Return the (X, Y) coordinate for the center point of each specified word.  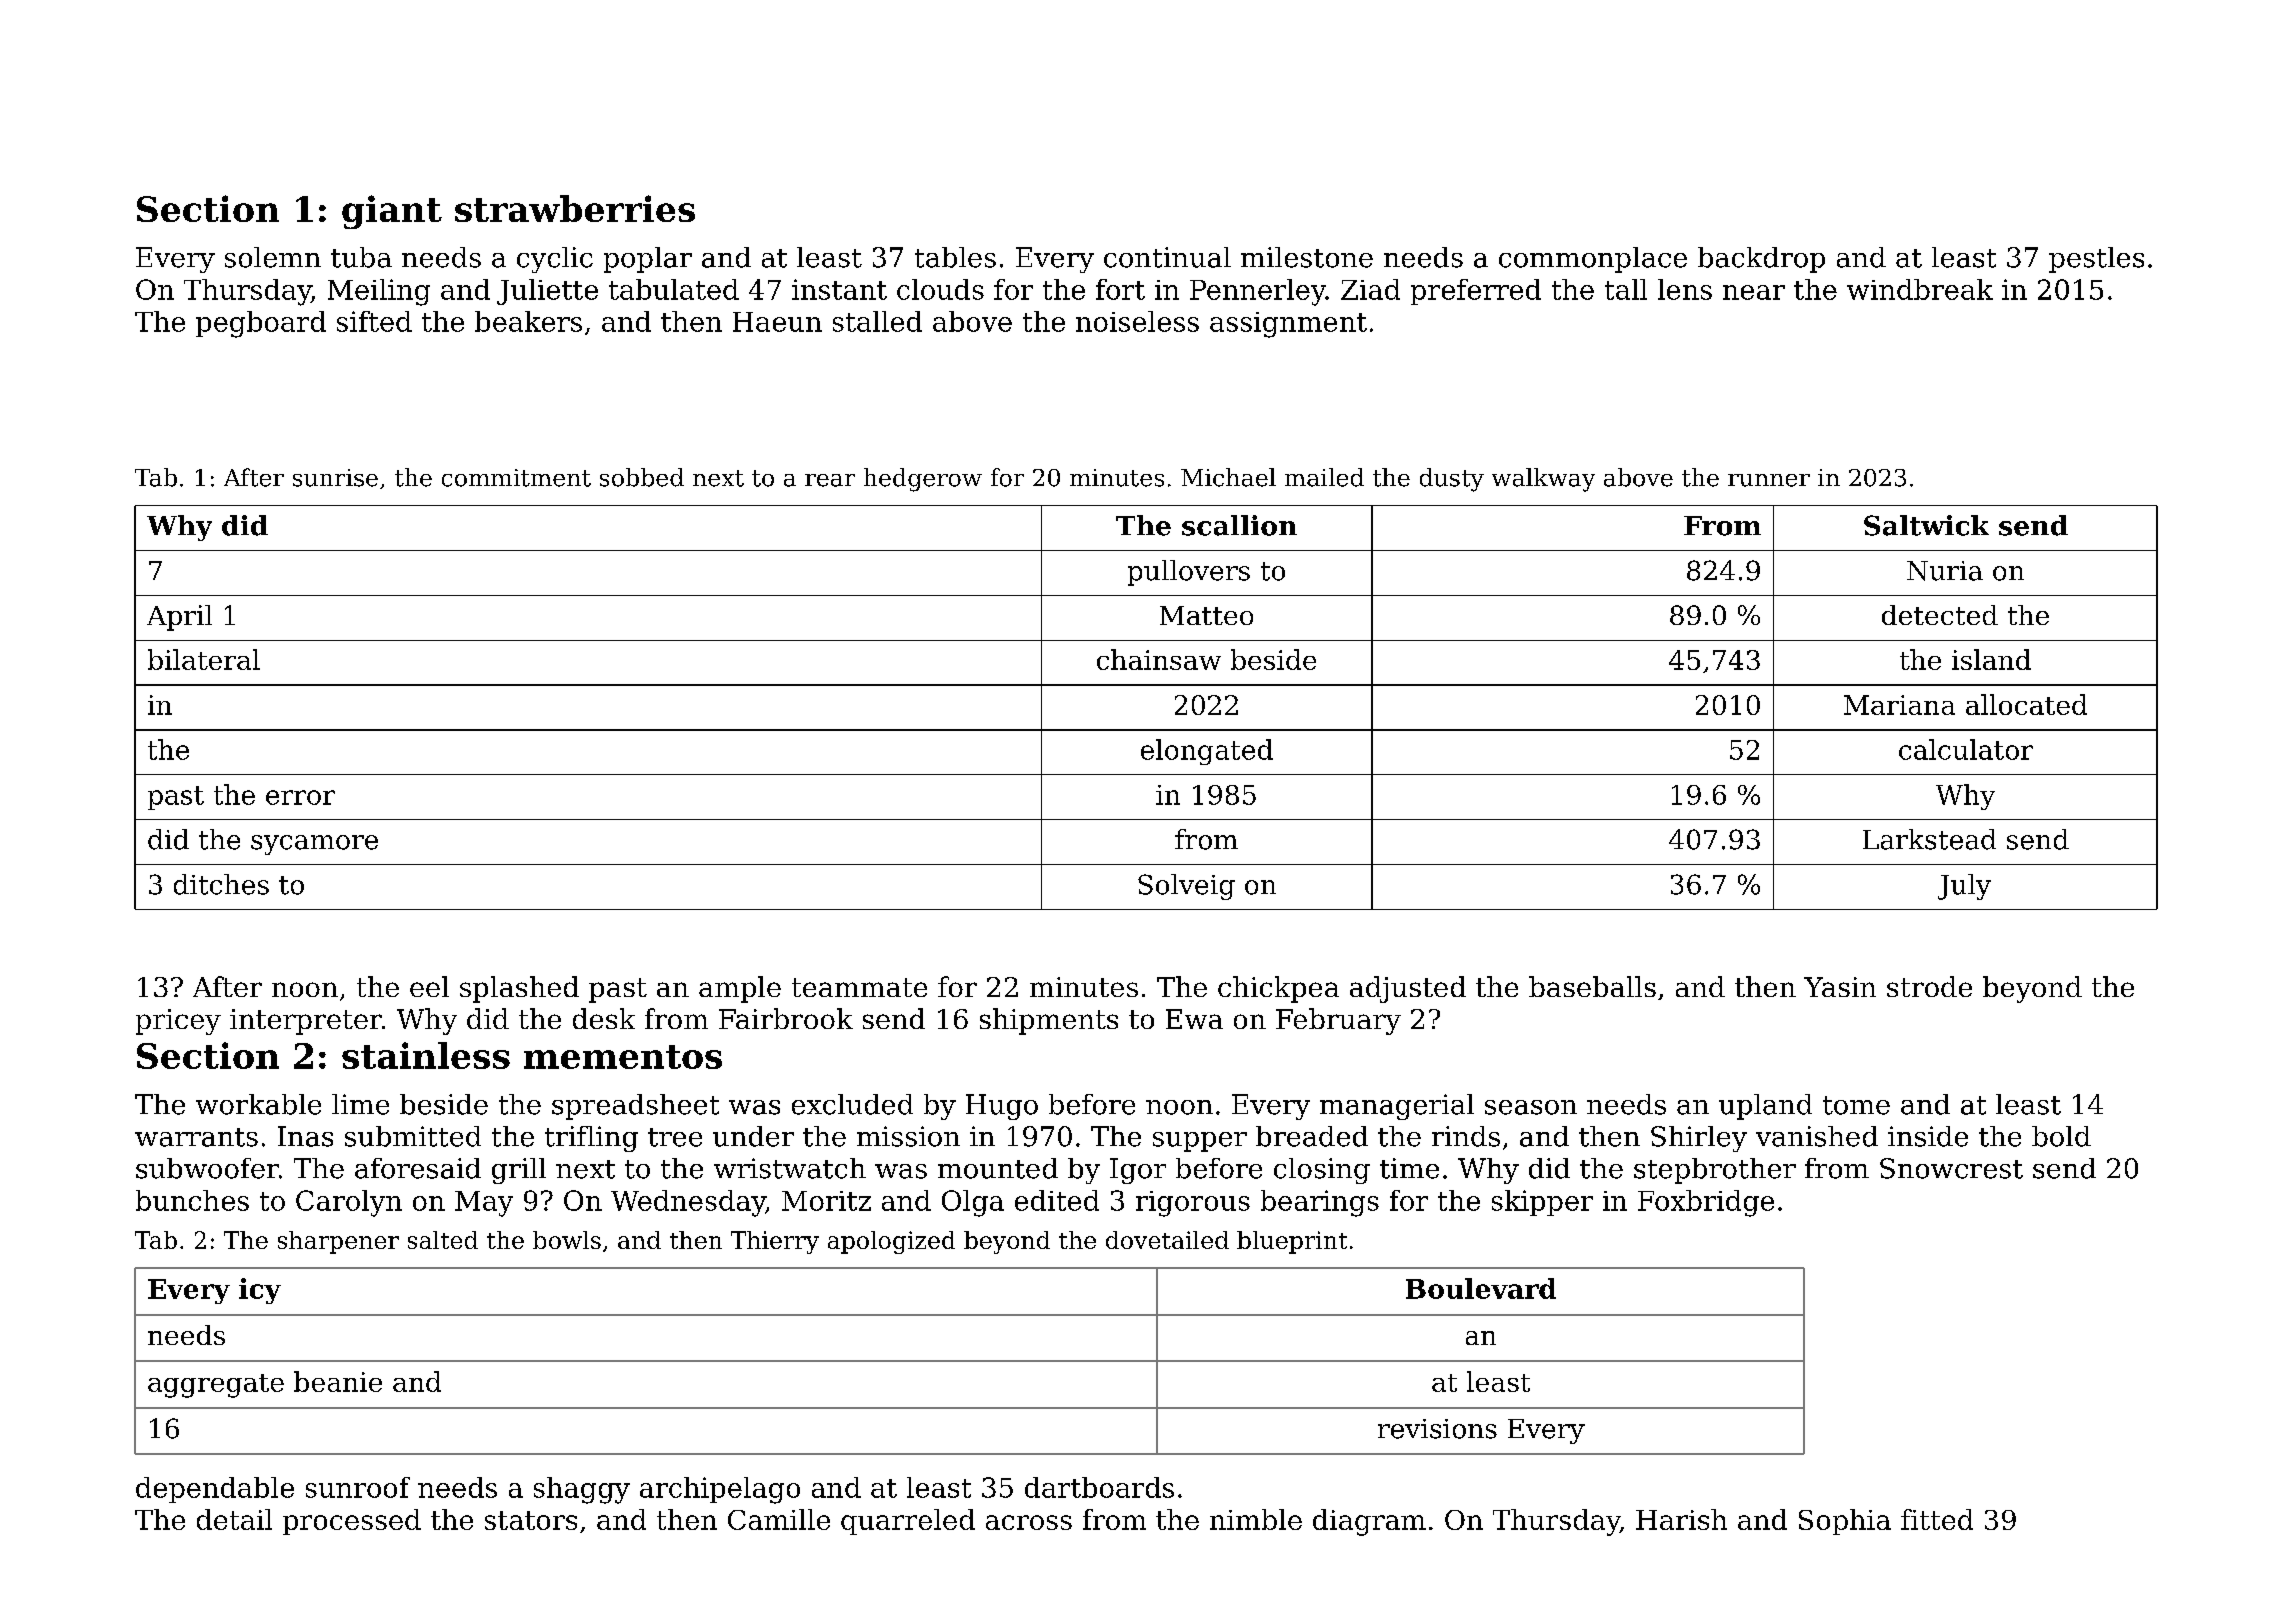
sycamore (314, 845)
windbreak (1920, 289)
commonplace (1593, 260)
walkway (1543, 480)
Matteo (1206, 615)
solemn (273, 257)
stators (531, 1520)
